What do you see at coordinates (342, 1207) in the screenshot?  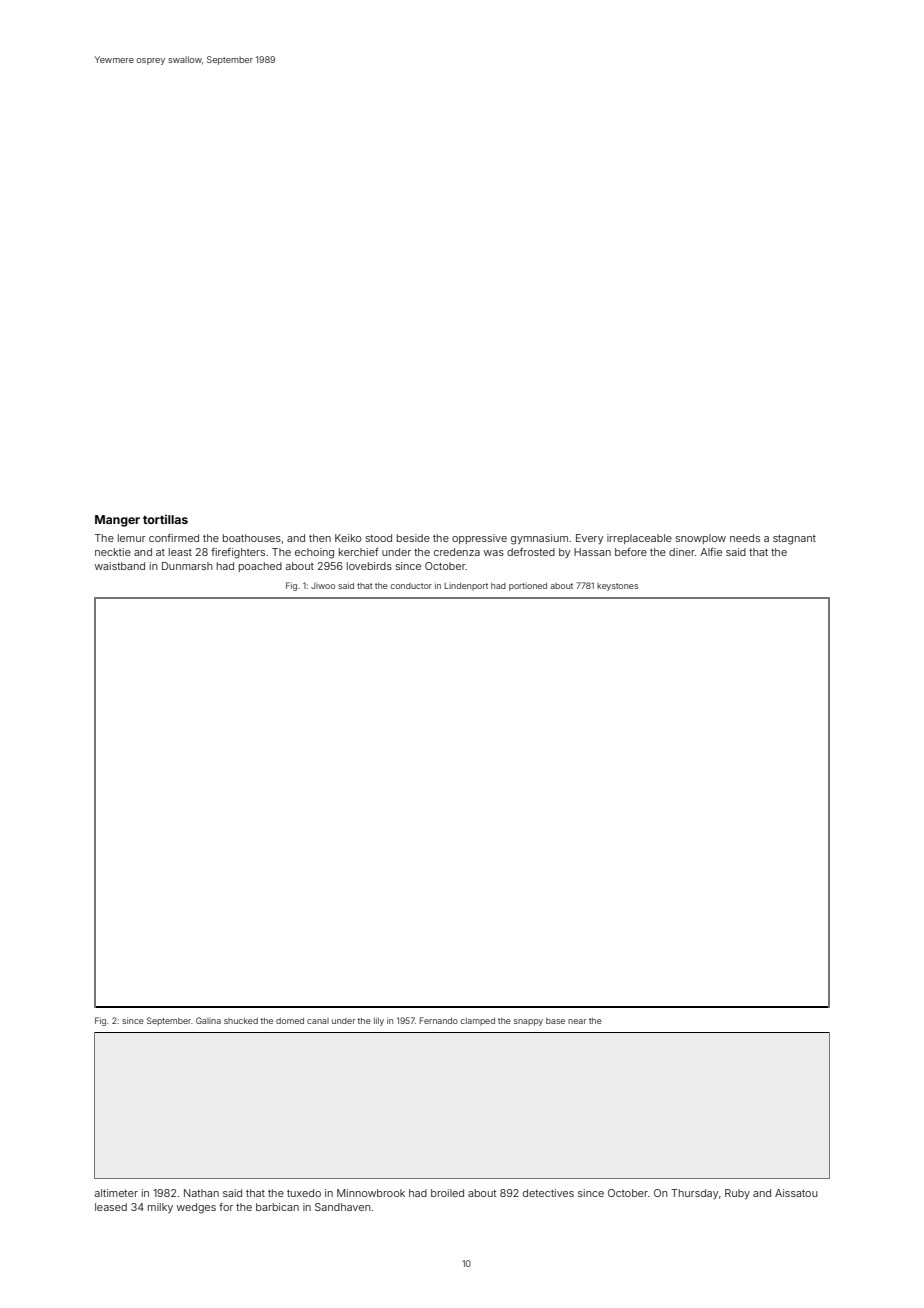 I see `Sandhaven` at bounding box center [342, 1207].
